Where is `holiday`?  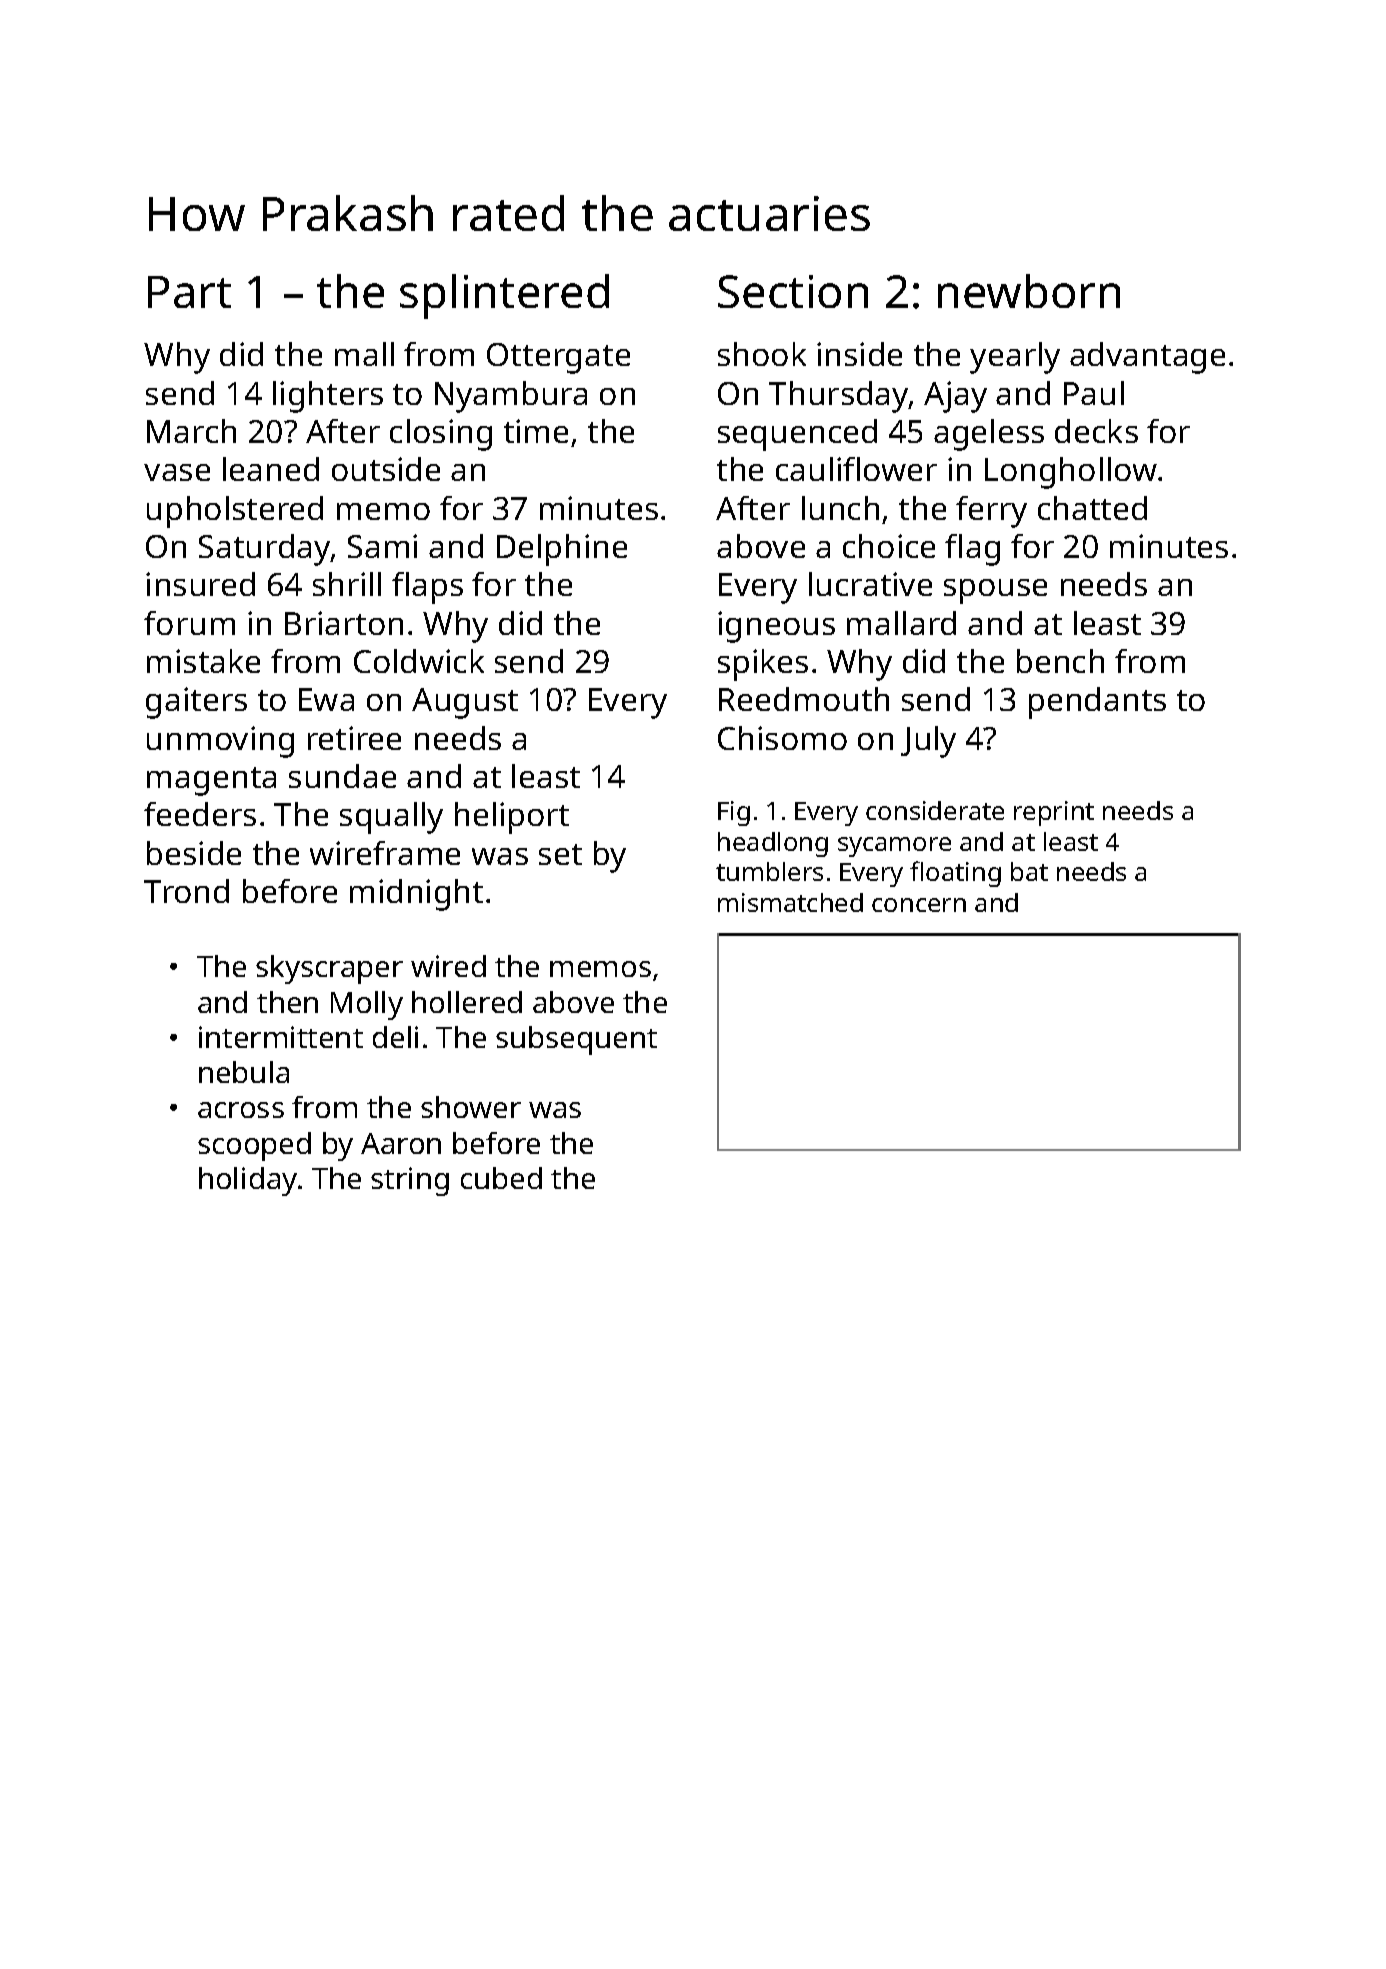 holiday is located at coordinates (248, 1181).
